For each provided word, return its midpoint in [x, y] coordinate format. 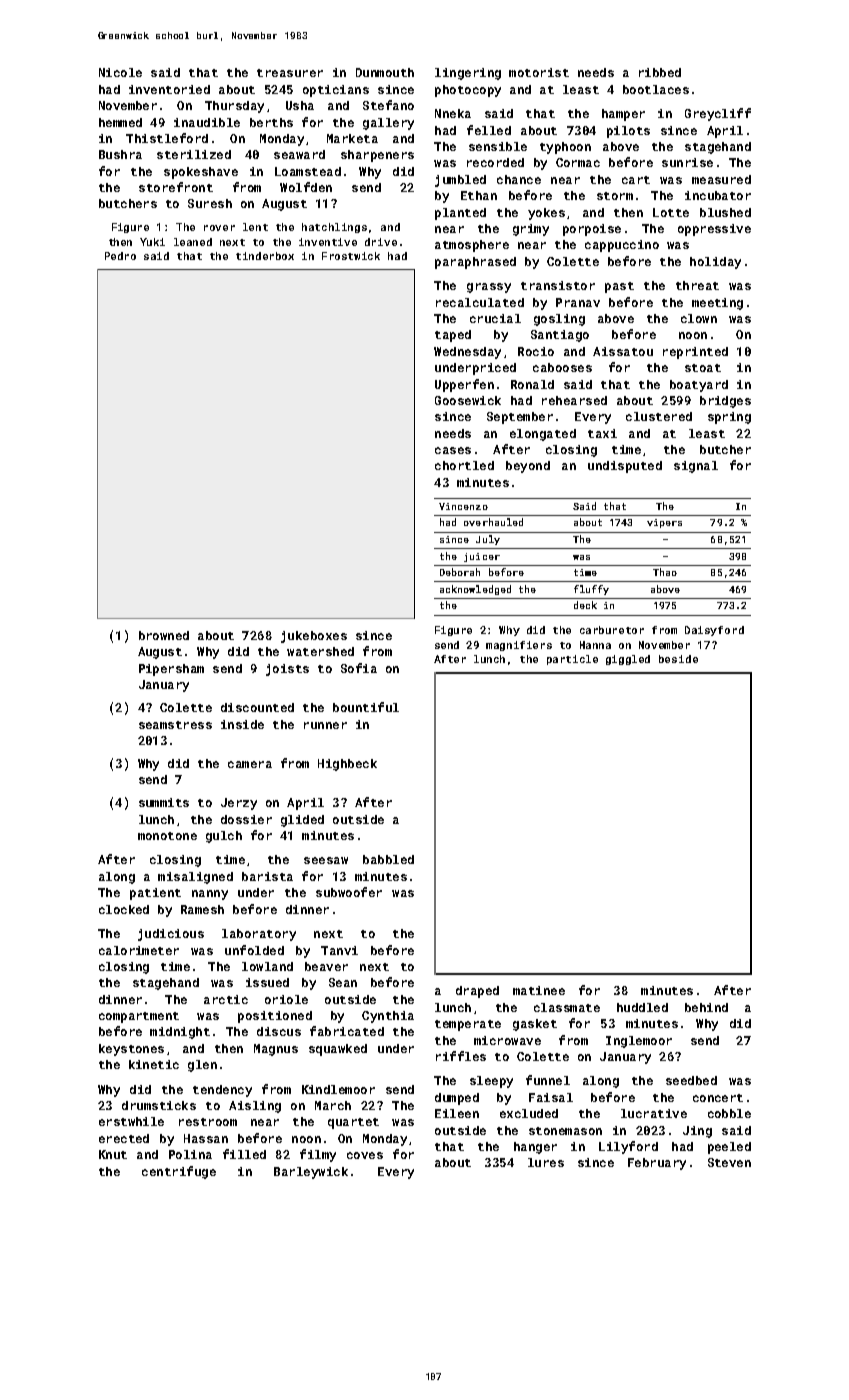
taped [453, 336]
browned [164, 635]
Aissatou [623, 351]
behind [706, 1007]
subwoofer [349, 892]
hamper [623, 115]
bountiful [366, 707]
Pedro [120, 256]
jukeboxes [314, 637]
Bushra [120, 154]
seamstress [175, 725]
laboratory [259, 935]
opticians [336, 91]
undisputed [625, 467]
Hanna [595, 645]
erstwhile [131, 1121]
